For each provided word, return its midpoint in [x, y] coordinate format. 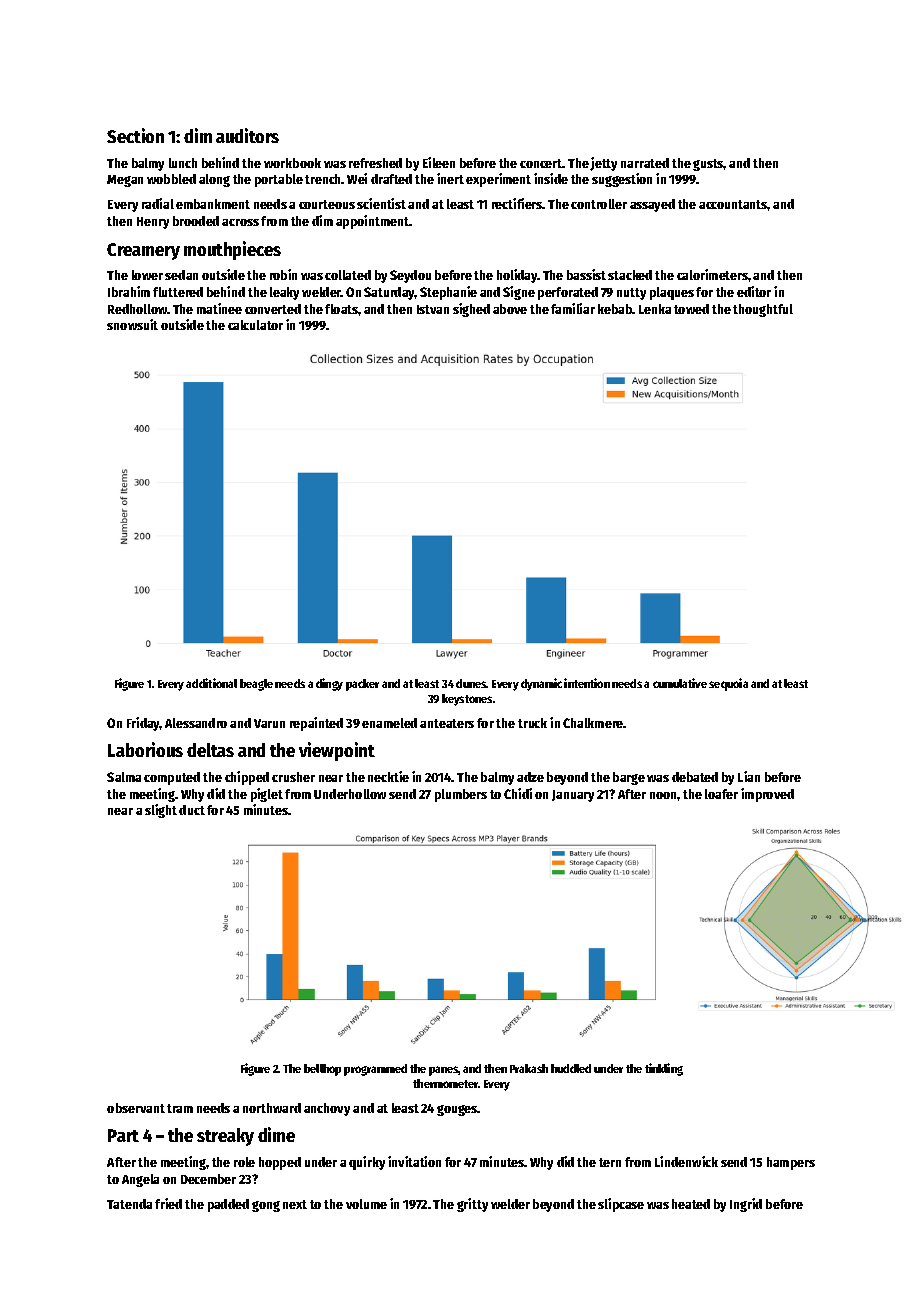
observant [136, 1108]
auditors [247, 135]
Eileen [439, 162]
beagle [256, 685]
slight [161, 811]
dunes [471, 683]
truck [532, 723]
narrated [645, 163]
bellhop [322, 1070]
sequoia [728, 684]
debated [695, 777]
